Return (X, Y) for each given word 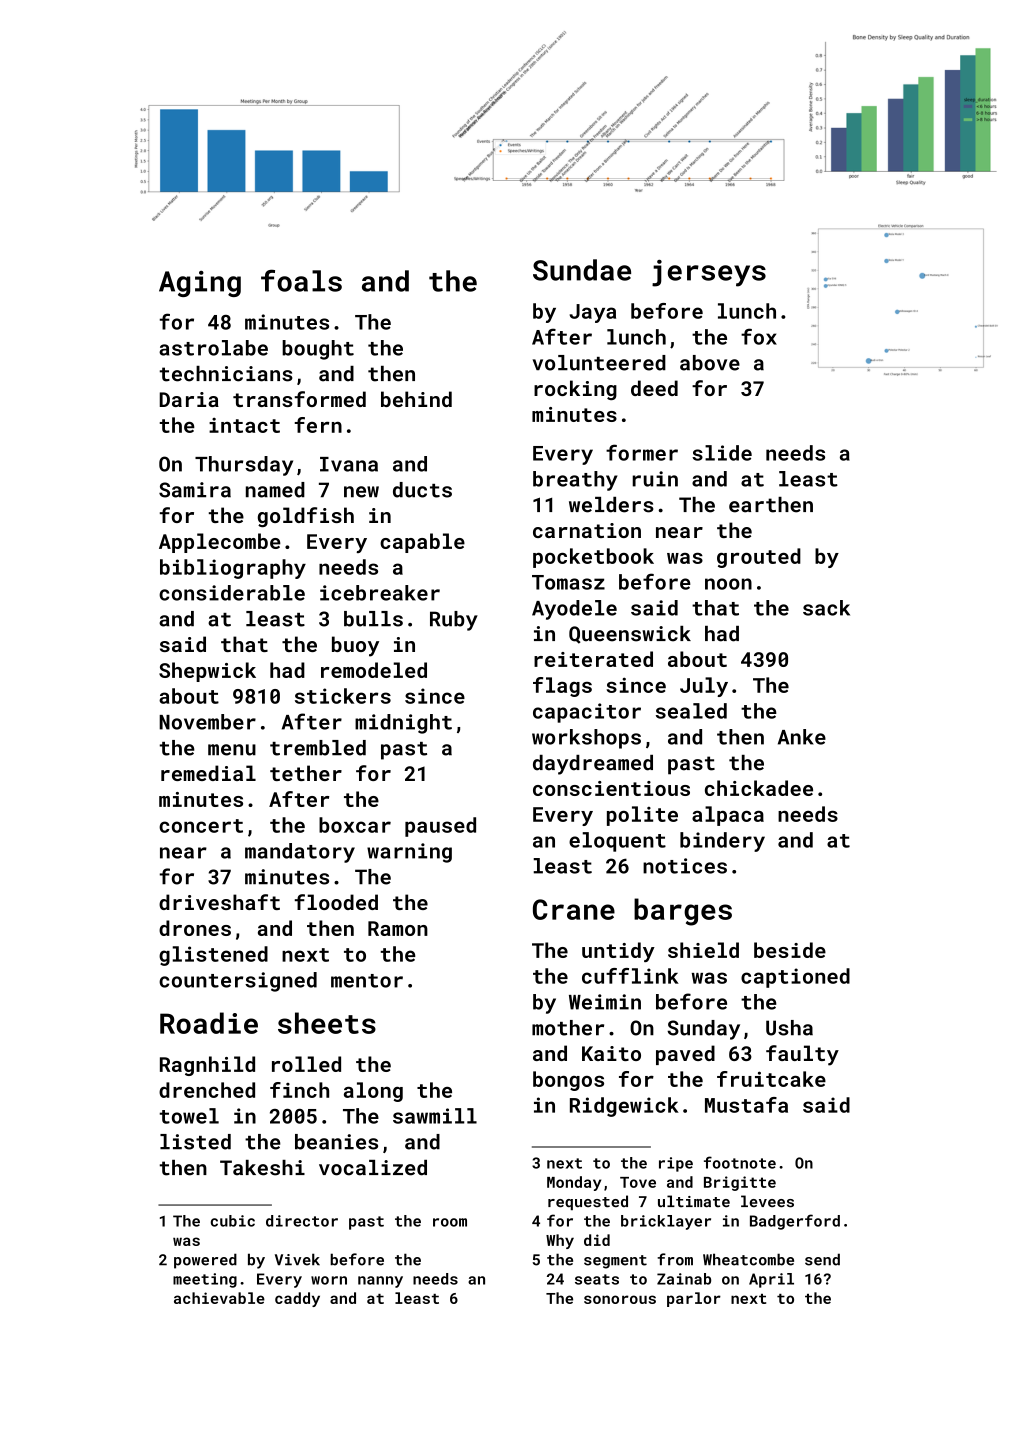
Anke (802, 737)
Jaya (592, 313)
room (450, 1222)
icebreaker (380, 593)
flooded (336, 902)
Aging (200, 284)
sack (826, 608)
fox (759, 336)
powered (205, 1261)
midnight (403, 724)
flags (562, 687)
